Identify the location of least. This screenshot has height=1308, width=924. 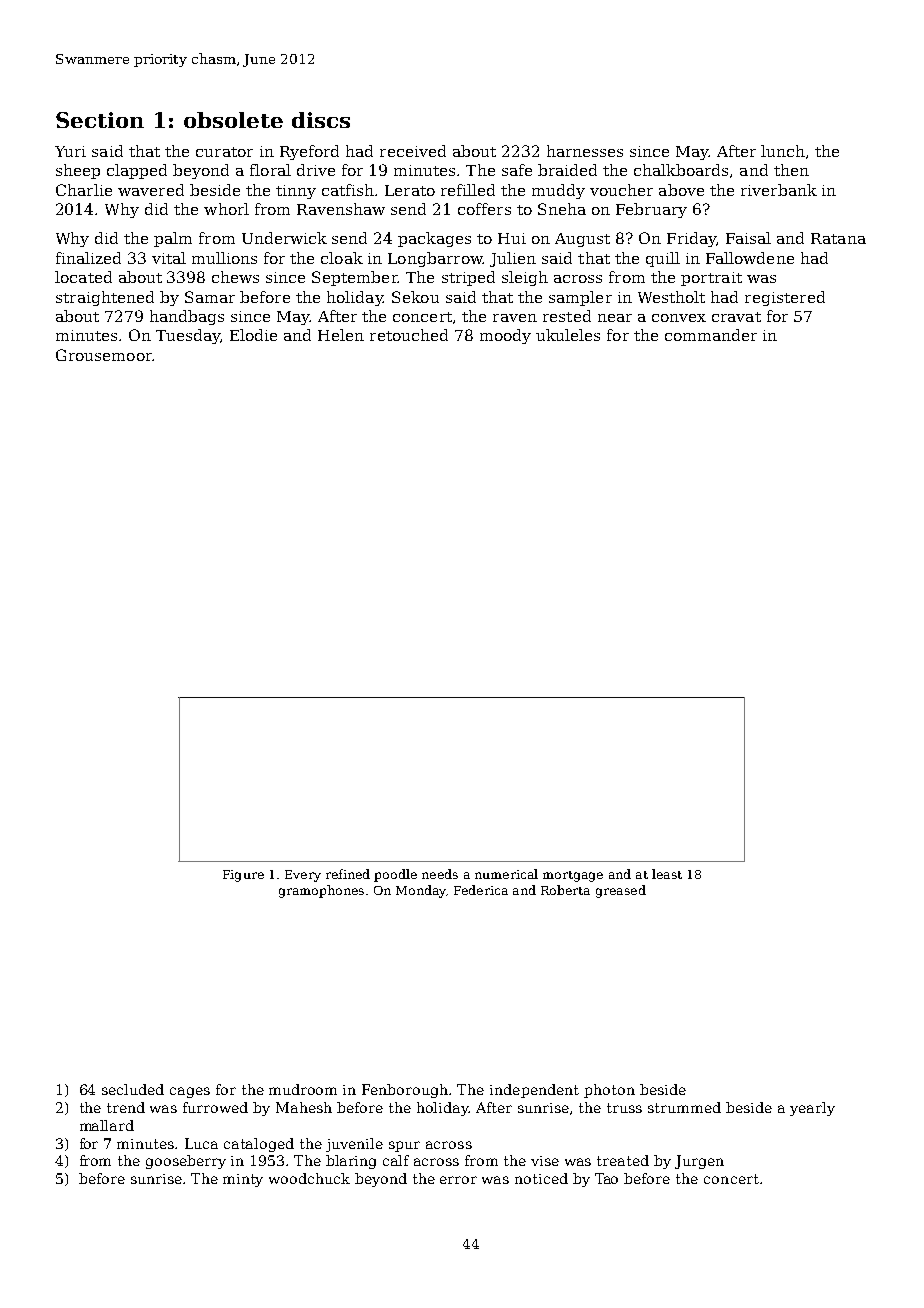
(667, 874).
